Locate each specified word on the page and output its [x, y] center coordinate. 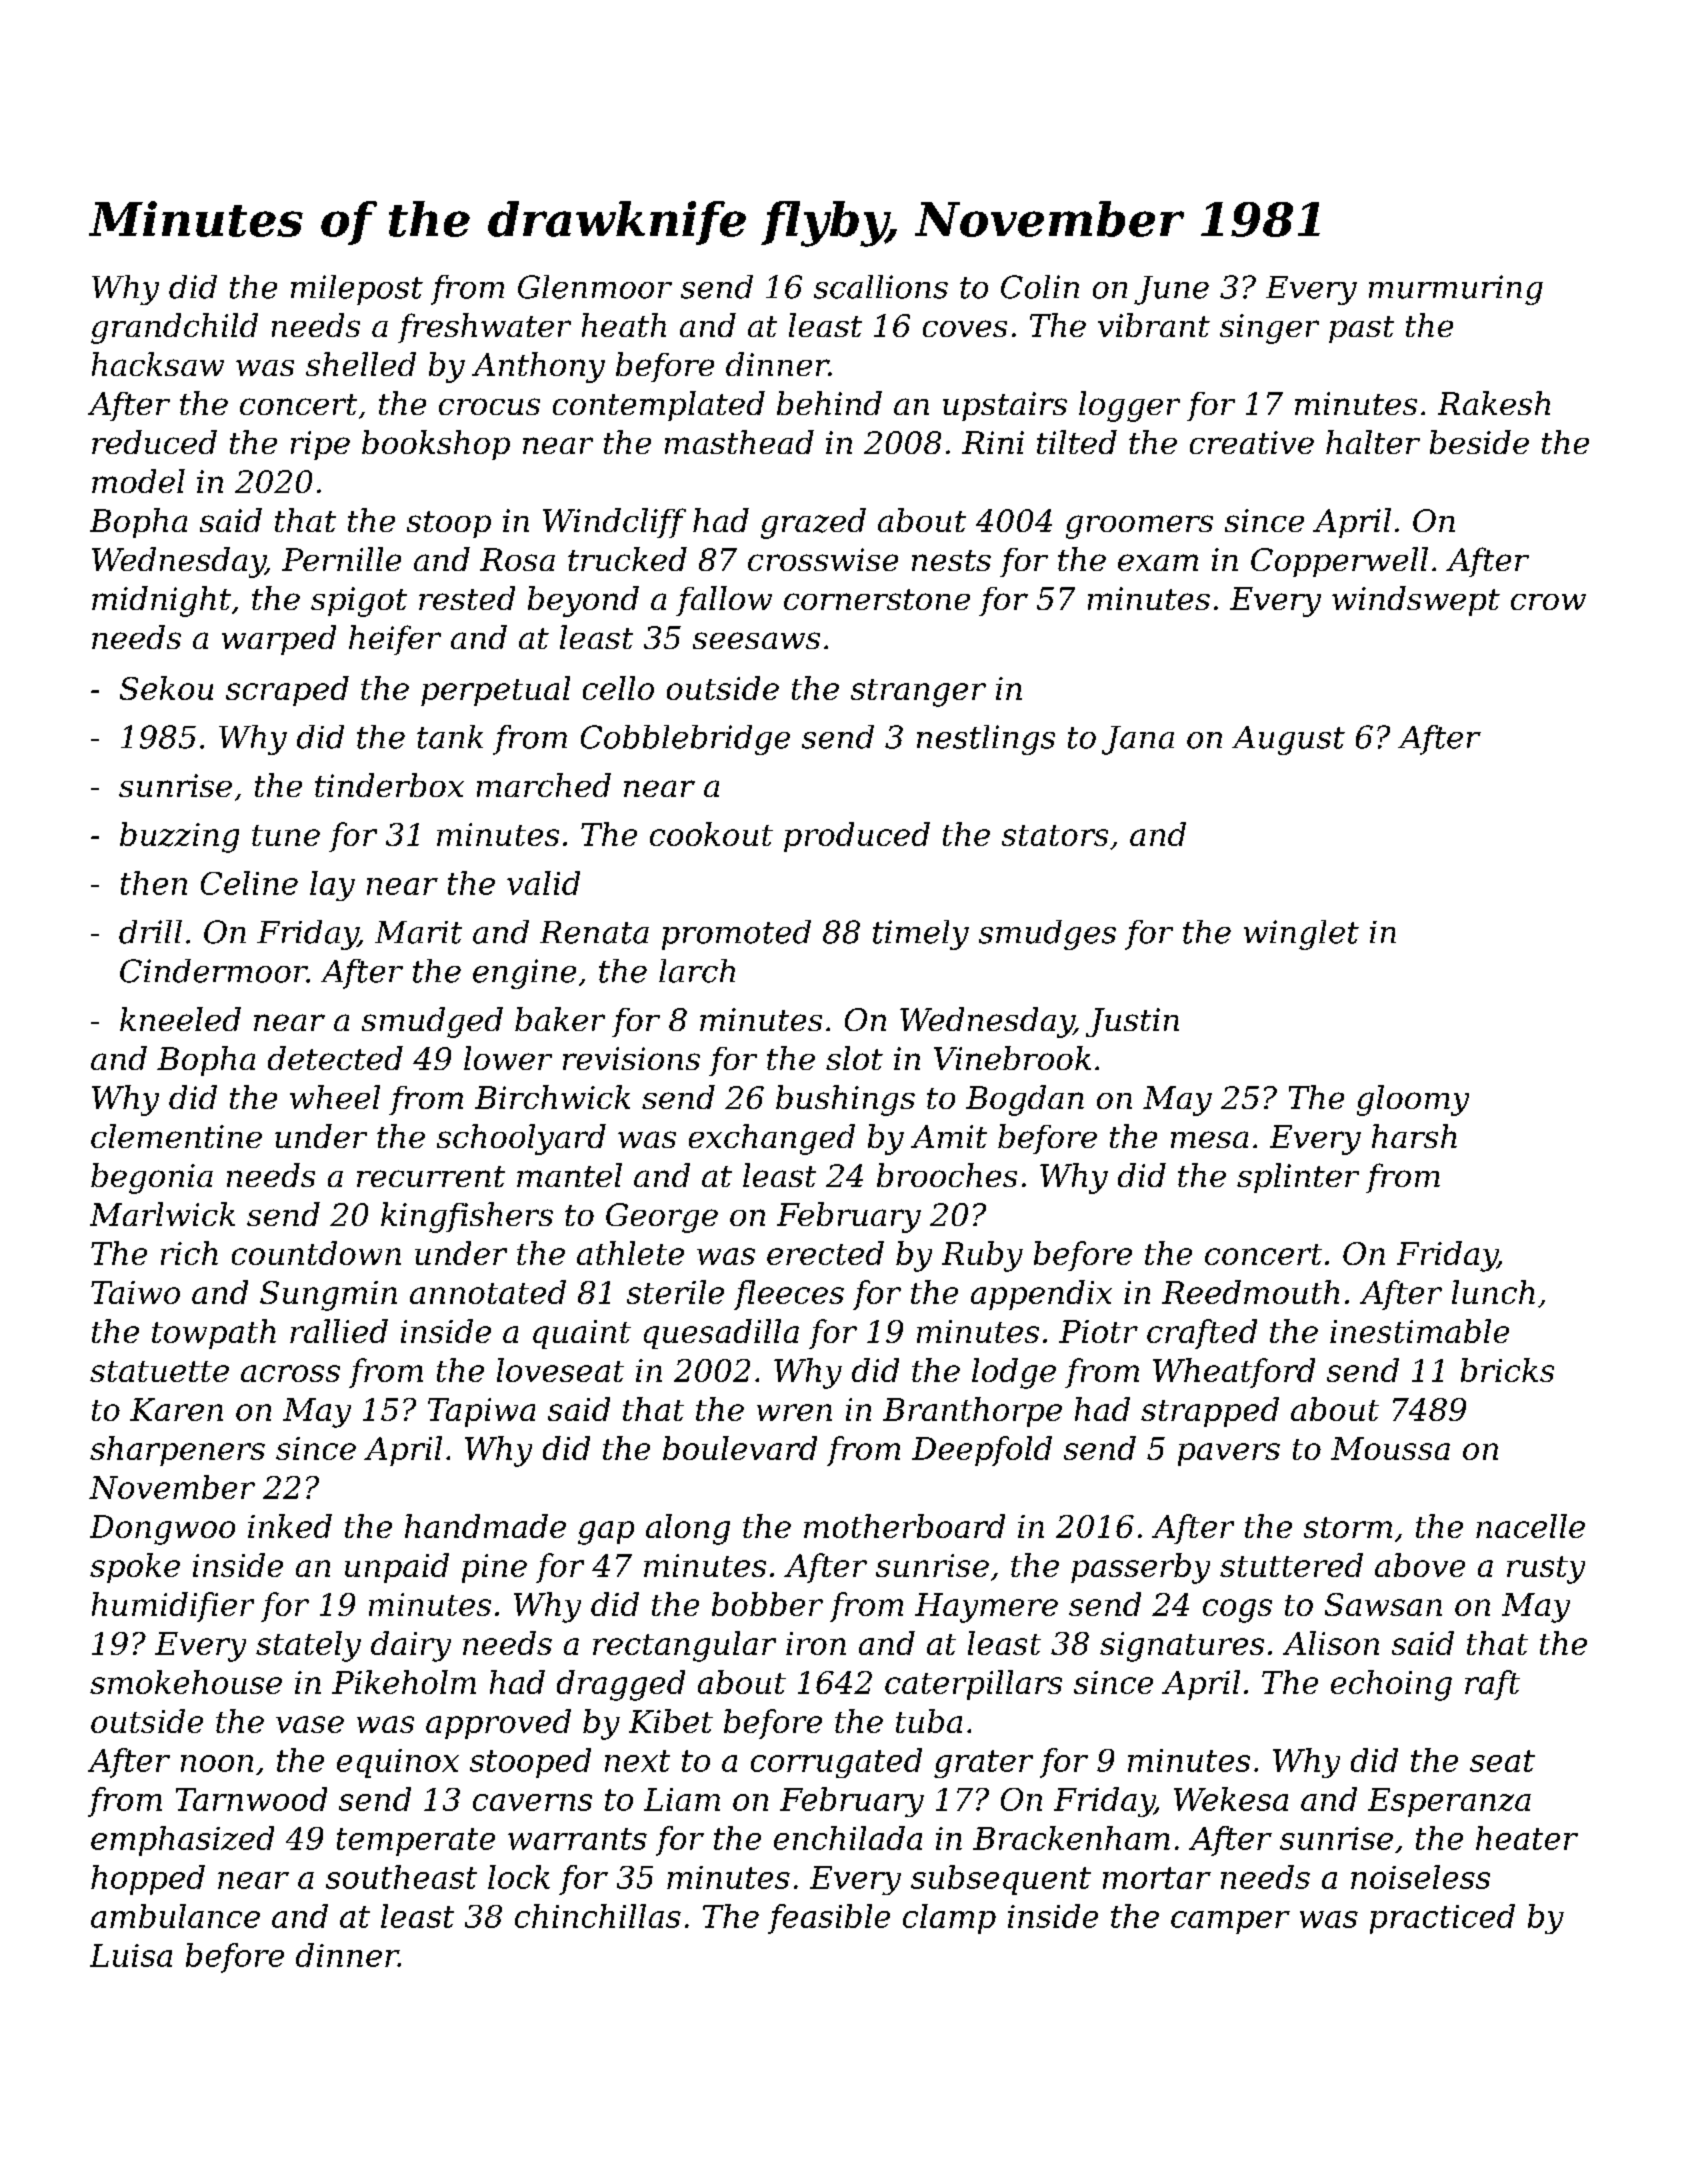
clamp [949, 1919]
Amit [949, 1136]
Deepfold [982, 1451]
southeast [401, 1877]
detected [335, 1058]
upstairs [1005, 406]
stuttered [1291, 1565]
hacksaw [158, 364]
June [1171, 290]
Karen [176, 1409]
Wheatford [1234, 1373]
